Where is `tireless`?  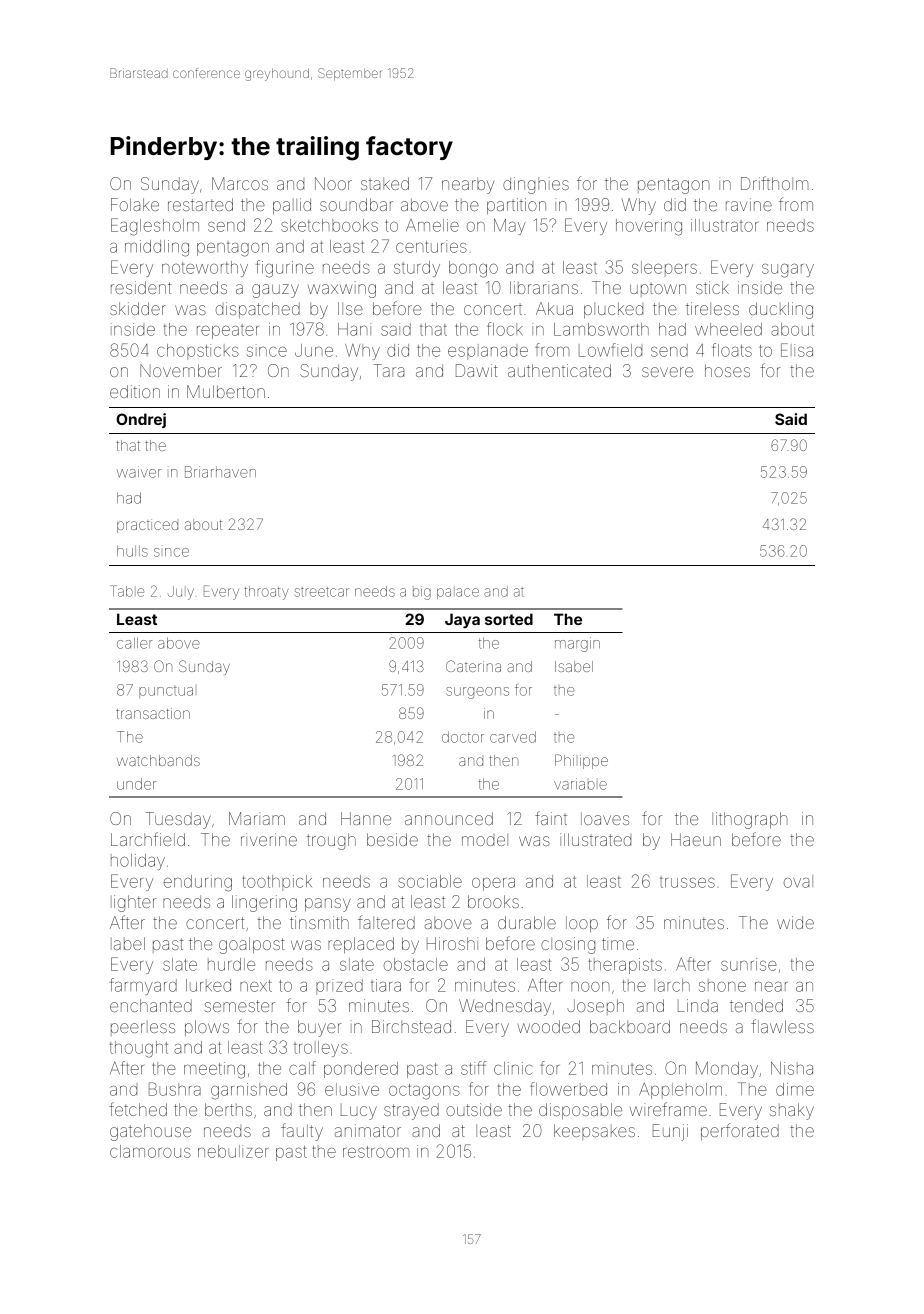
tireless is located at coordinates (712, 308).
